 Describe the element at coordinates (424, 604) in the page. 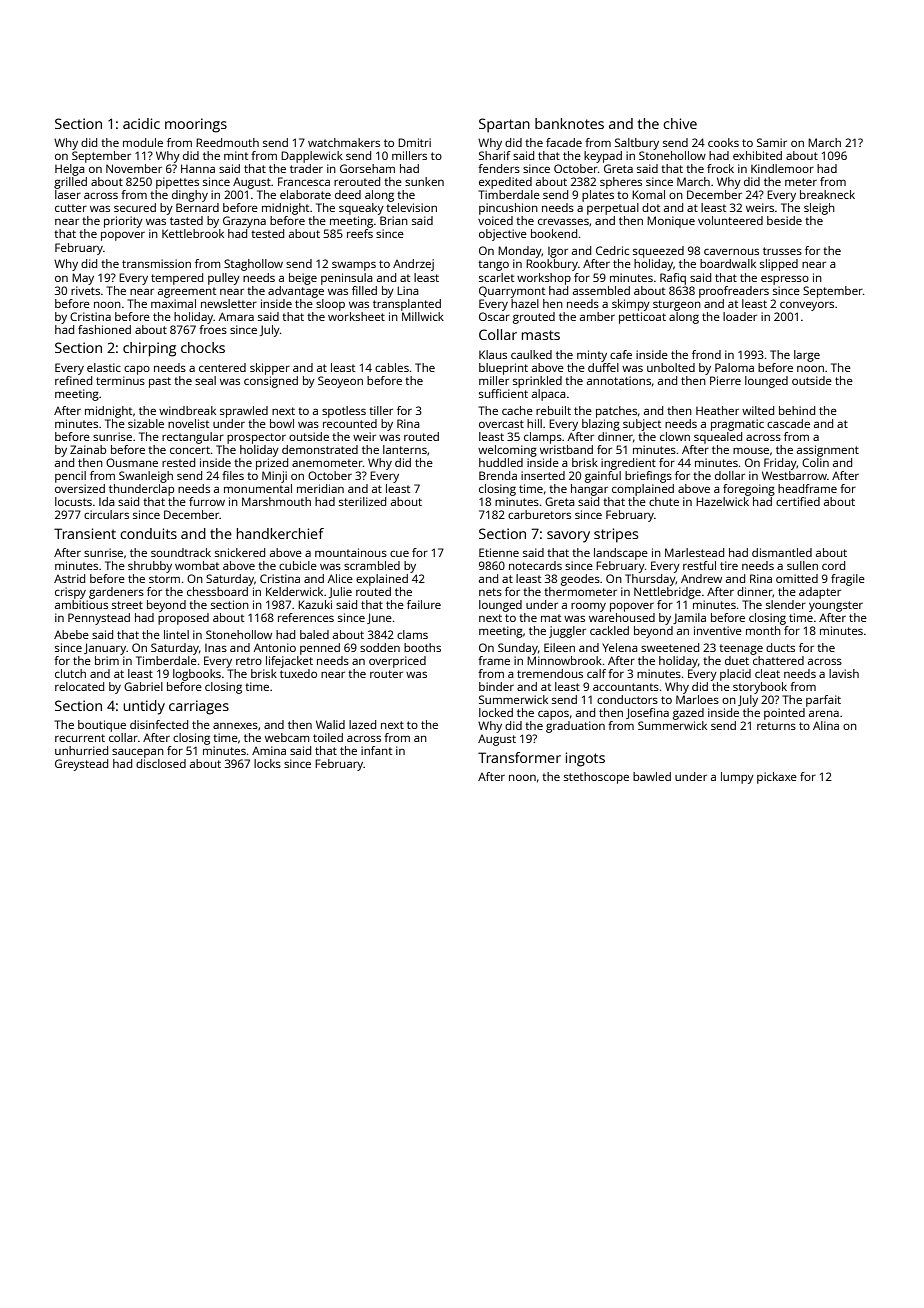

I see `failure` at that location.
